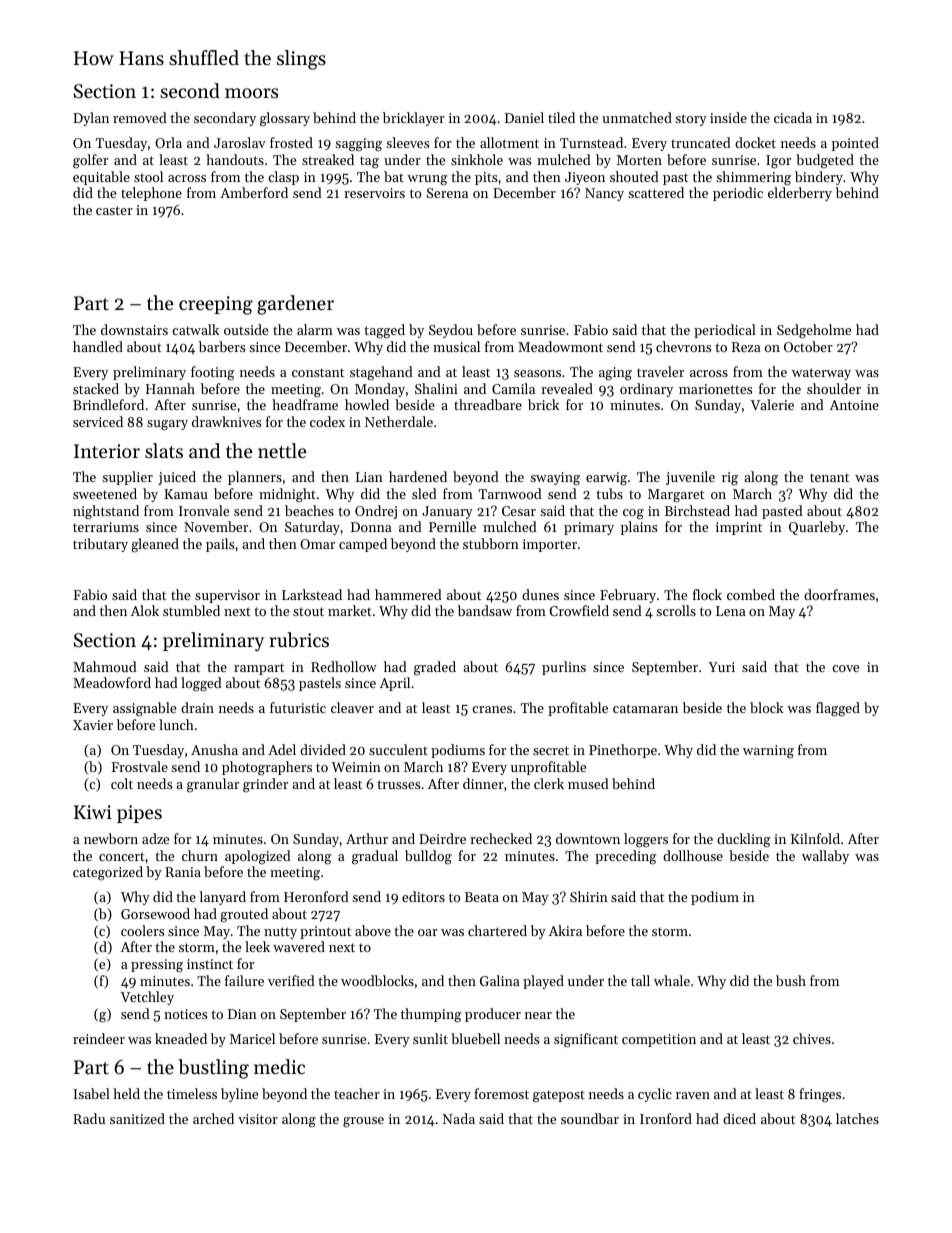  What do you see at coordinates (793, 117) in the screenshot?
I see `cicada` at bounding box center [793, 117].
